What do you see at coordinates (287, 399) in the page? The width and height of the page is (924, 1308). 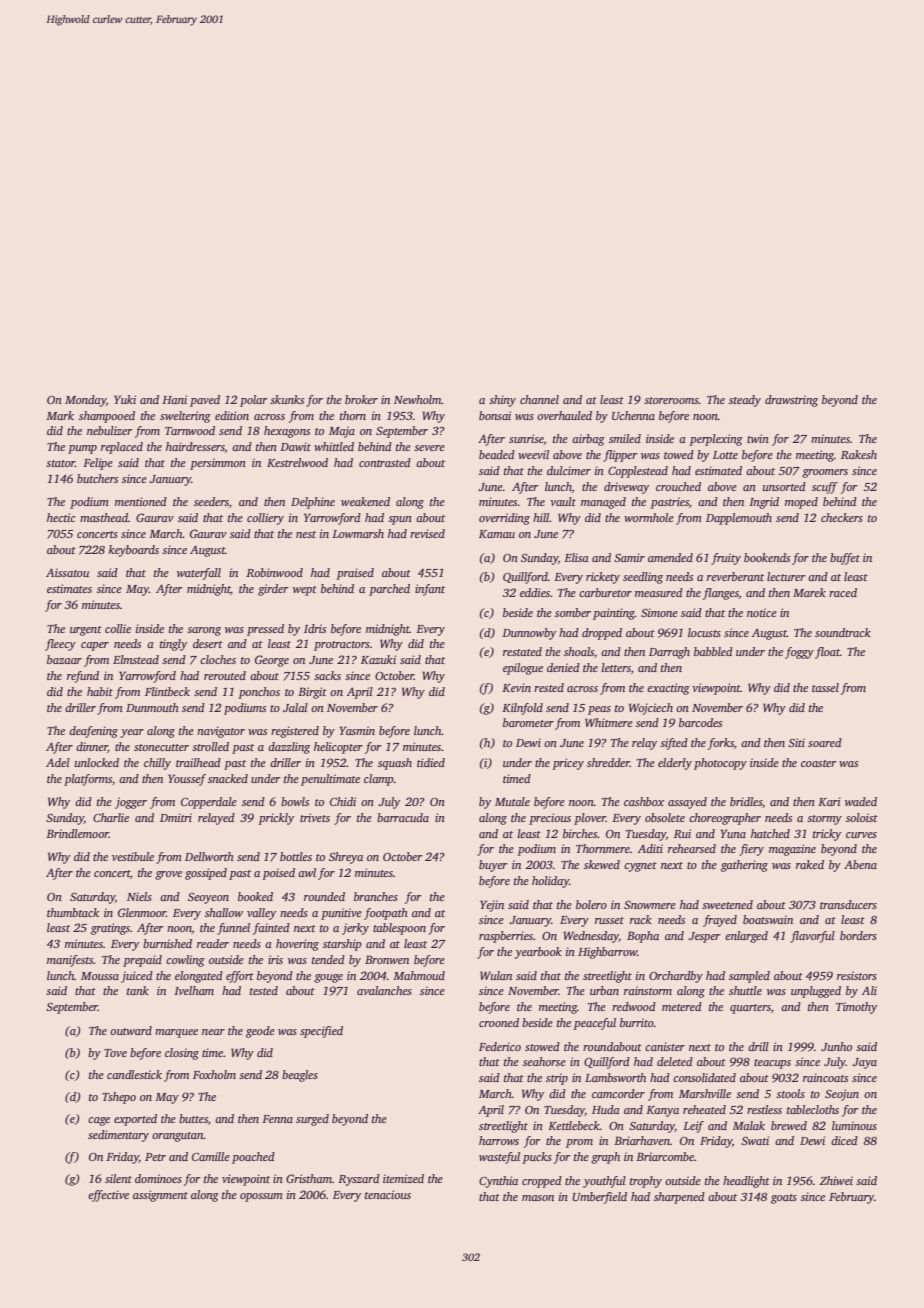 I see `skunks` at bounding box center [287, 399].
